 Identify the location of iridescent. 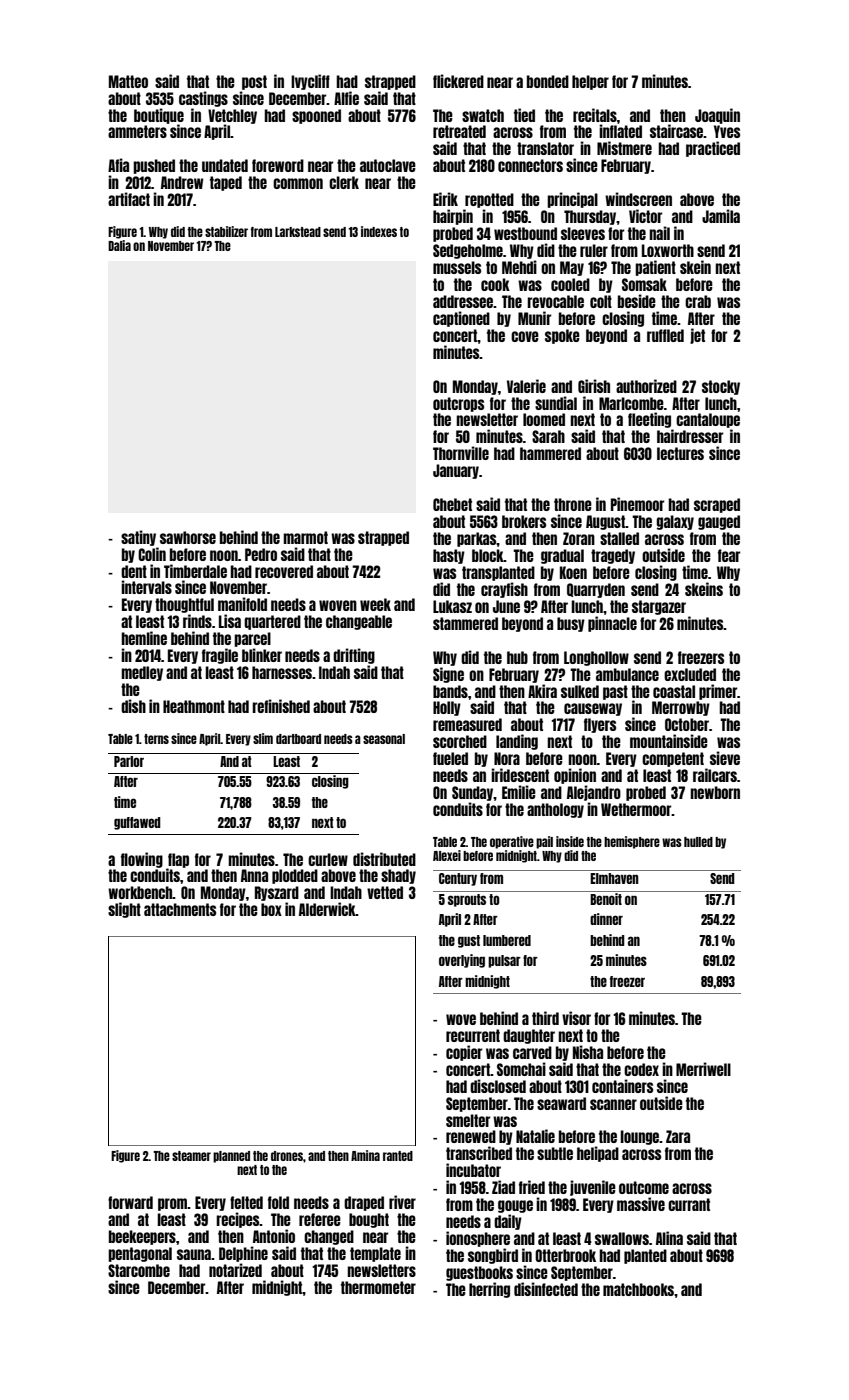
(520, 775).
